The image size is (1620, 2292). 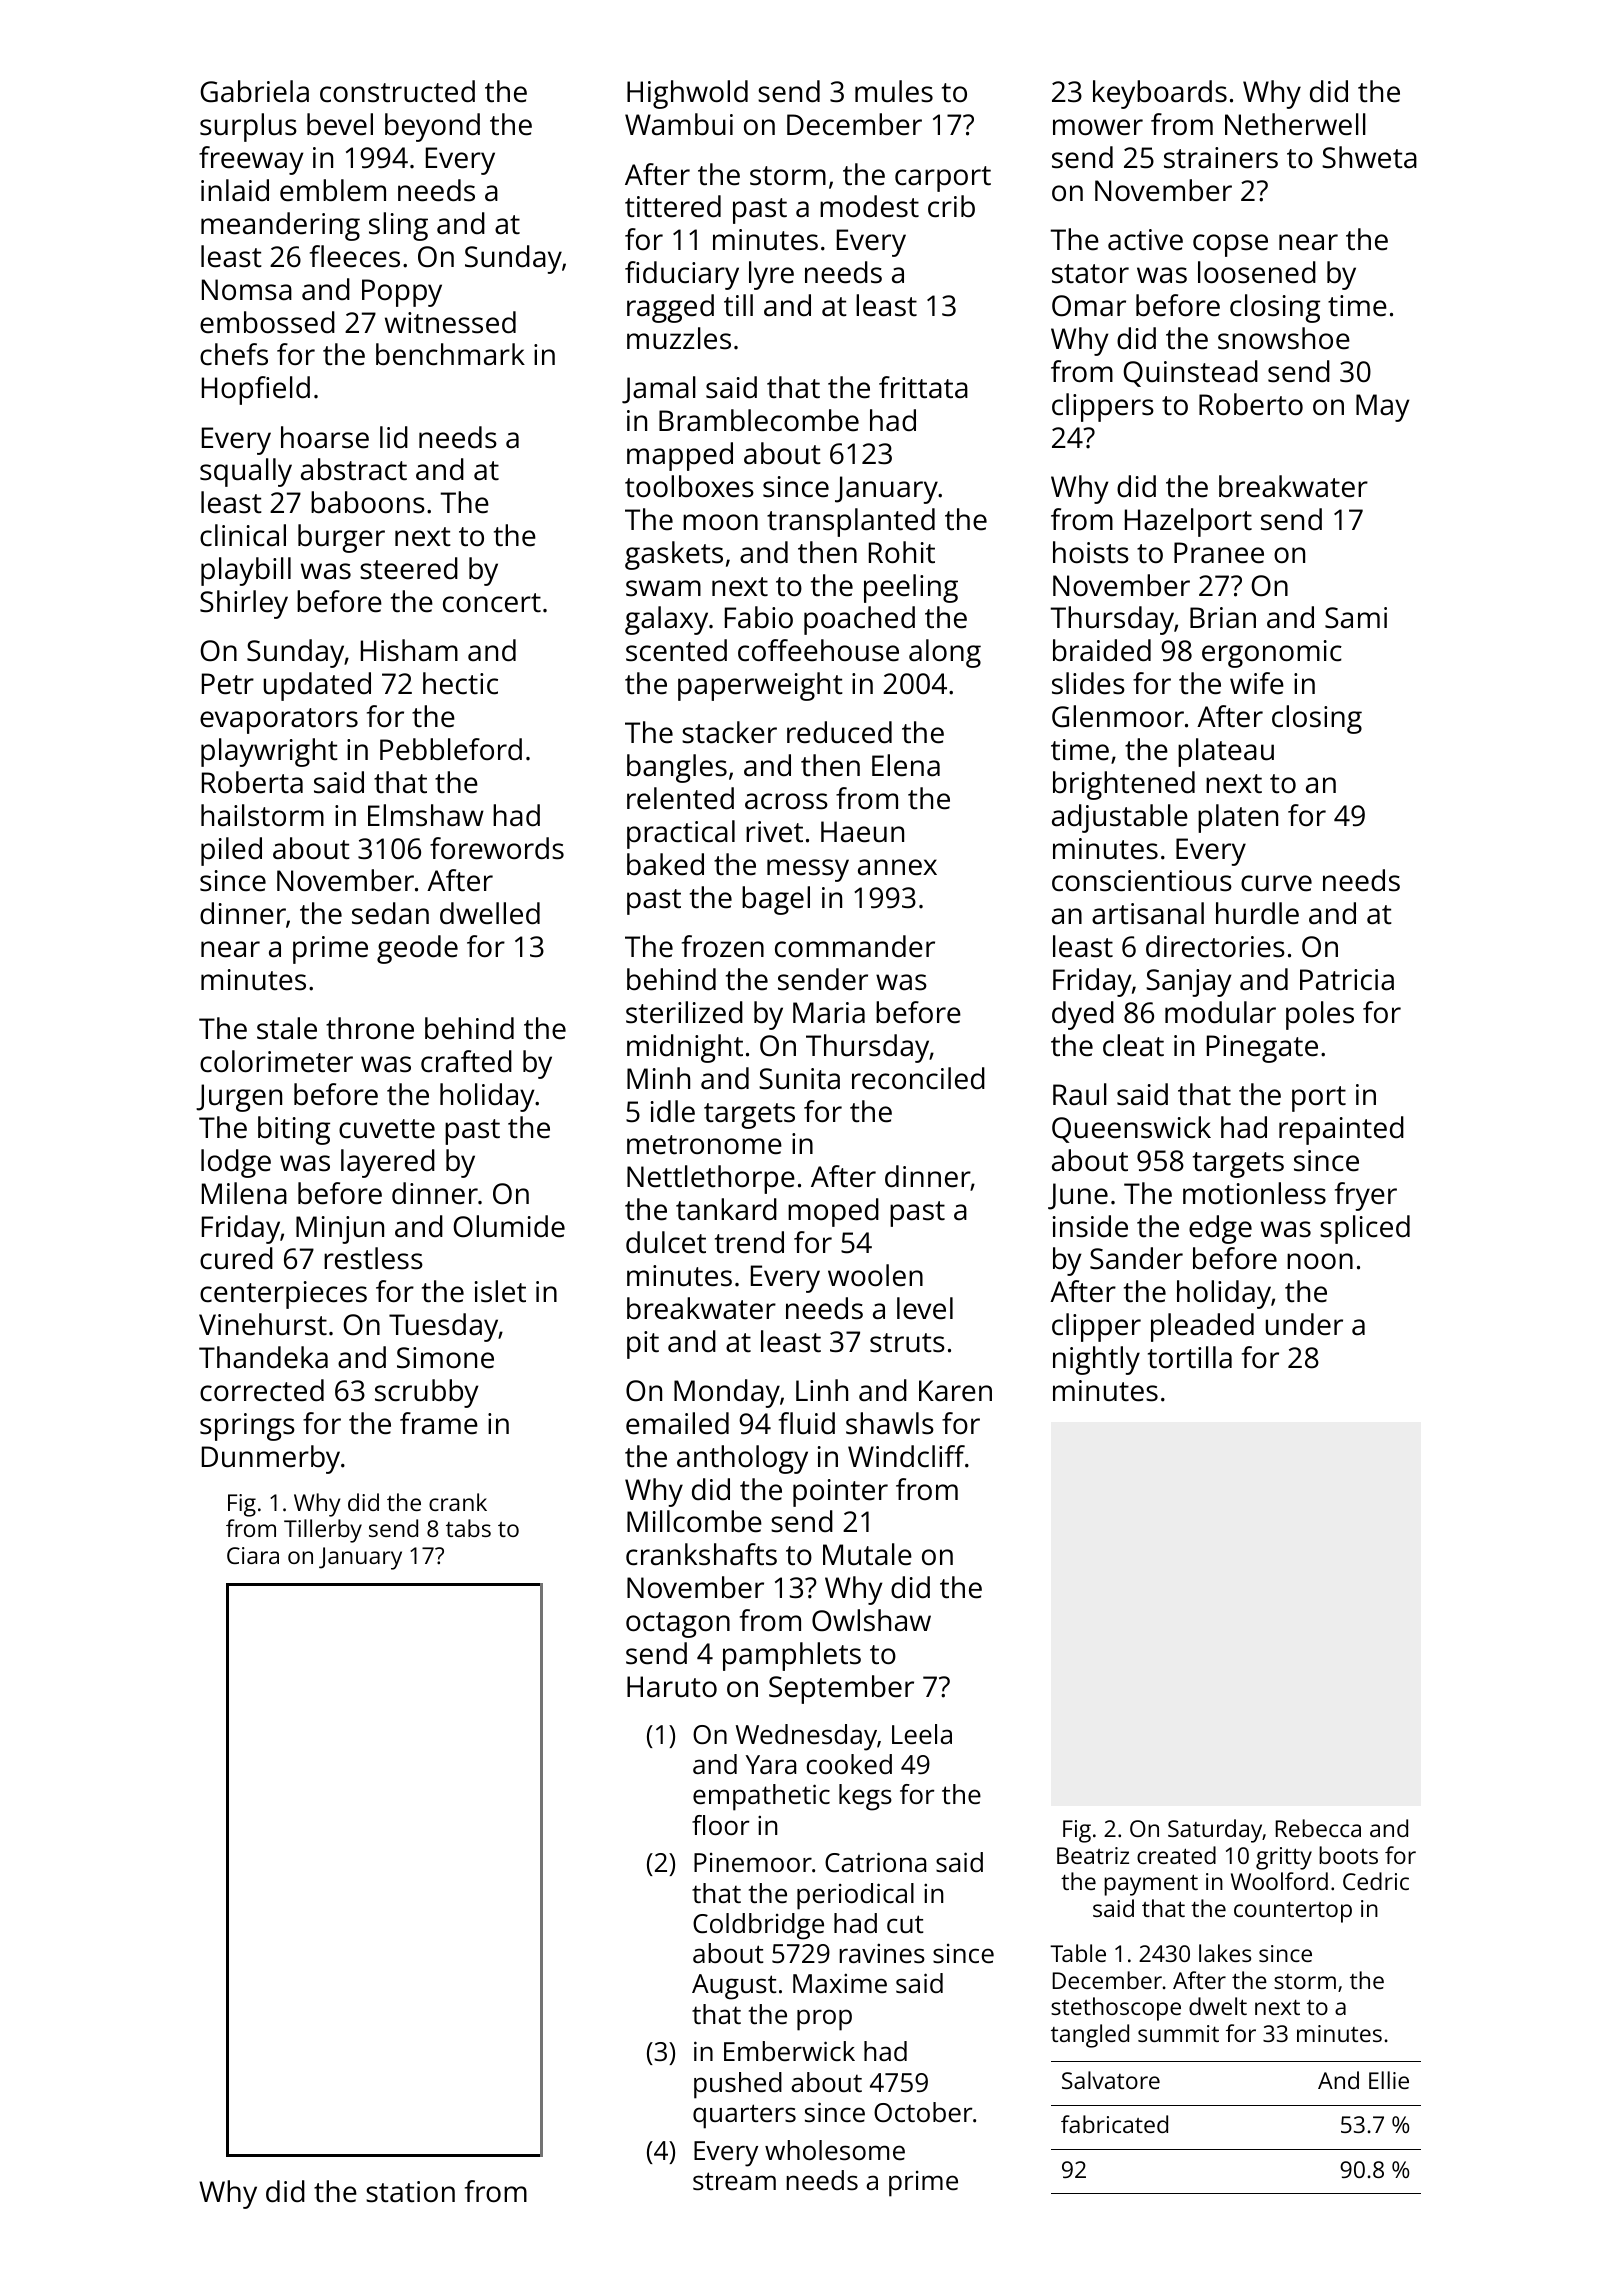 I want to click on motionless, so click(x=1254, y=1193).
